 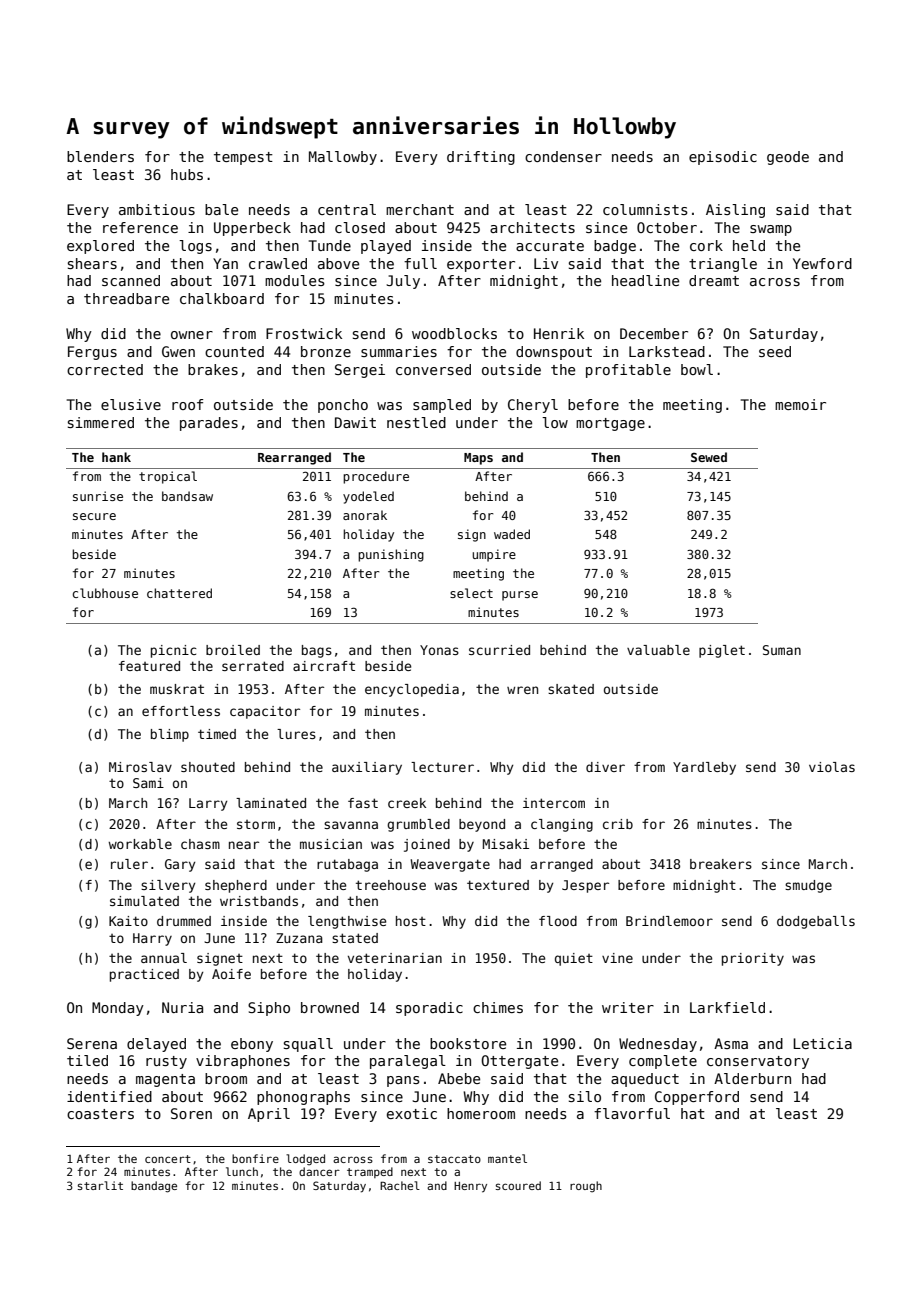 I want to click on procedure, so click(x=376, y=477).
